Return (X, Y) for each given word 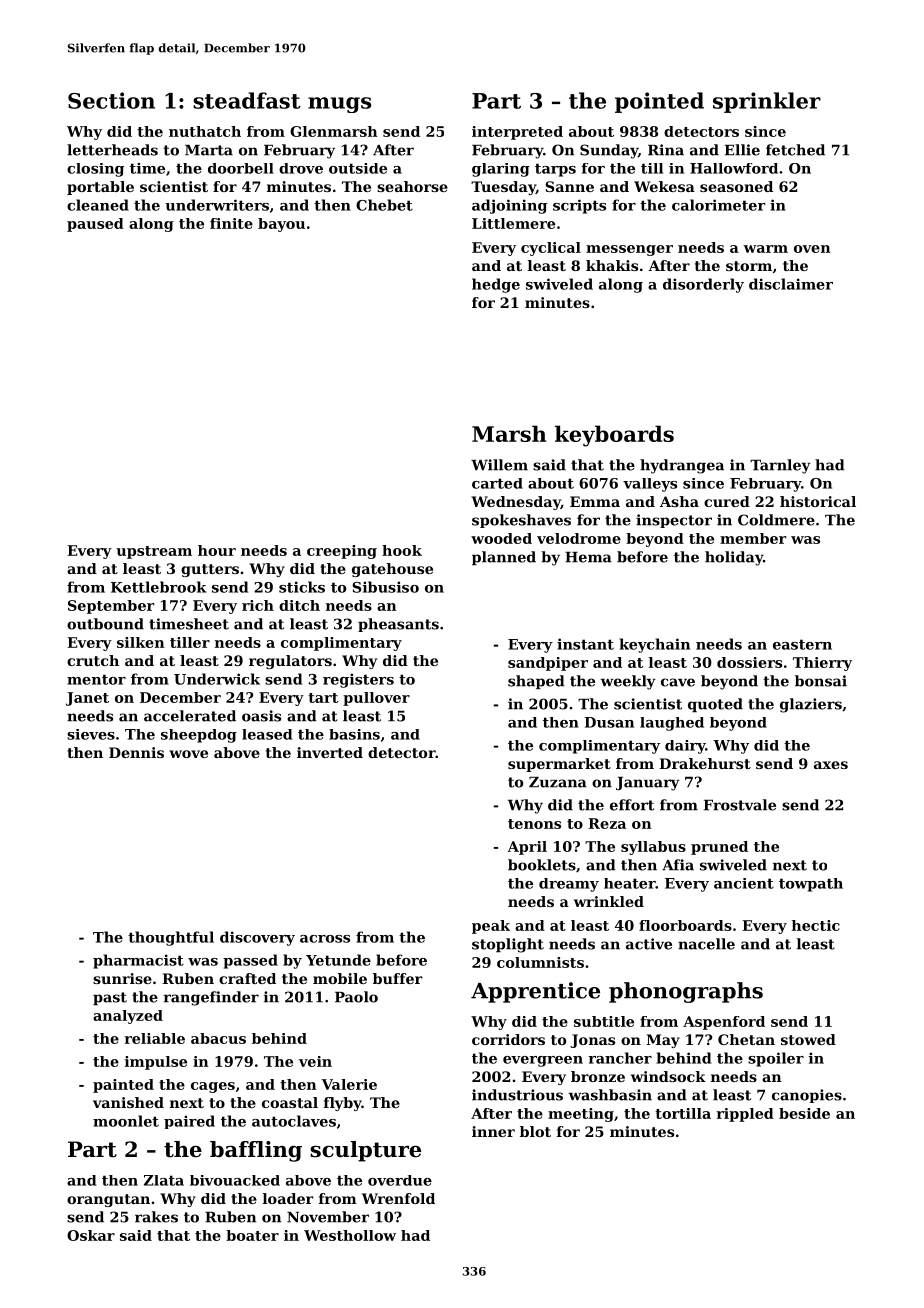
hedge (496, 285)
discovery (257, 938)
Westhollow (350, 1235)
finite (231, 223)
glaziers (811, 705)
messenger (629, 250)
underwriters (217, 205)
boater (252, 1235)
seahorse (412, 186)
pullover (376, 699)
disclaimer (791, 284)
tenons (534, 824)
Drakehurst (705, 763)
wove (188, 754)
